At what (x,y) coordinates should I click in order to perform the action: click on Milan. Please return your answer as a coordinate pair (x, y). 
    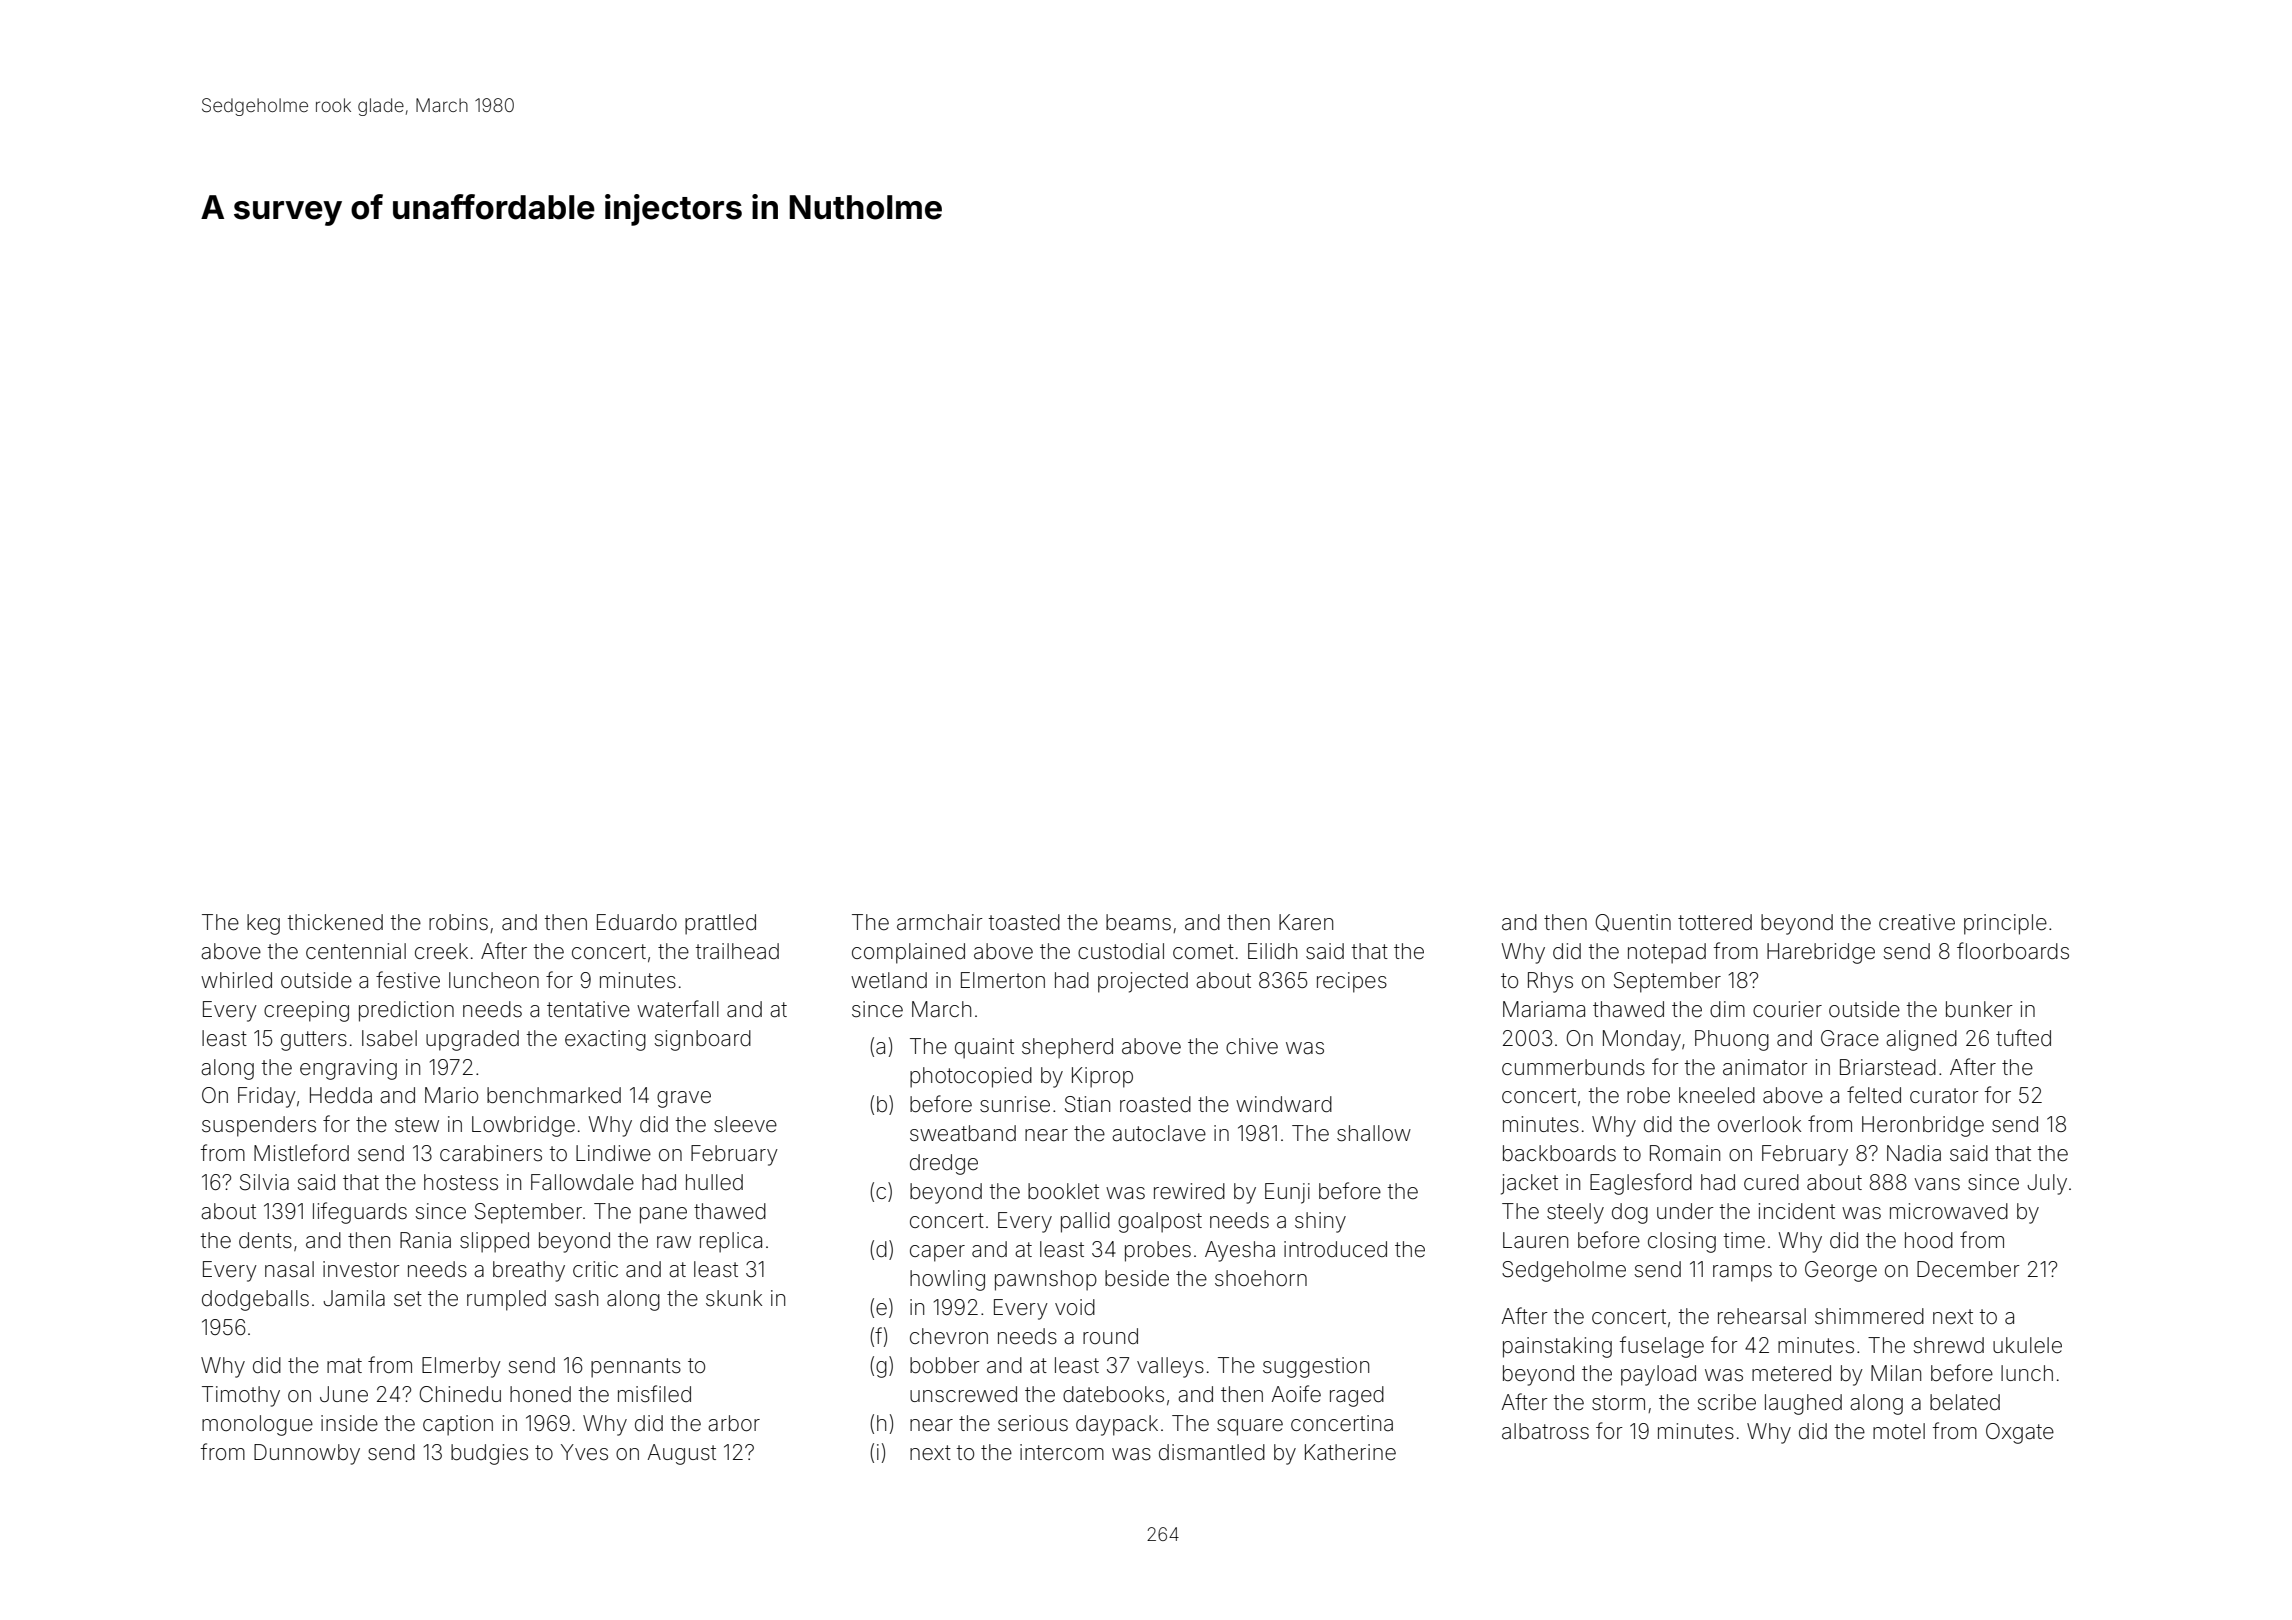
    Looking at the image, I should click on (1896, 1373).
